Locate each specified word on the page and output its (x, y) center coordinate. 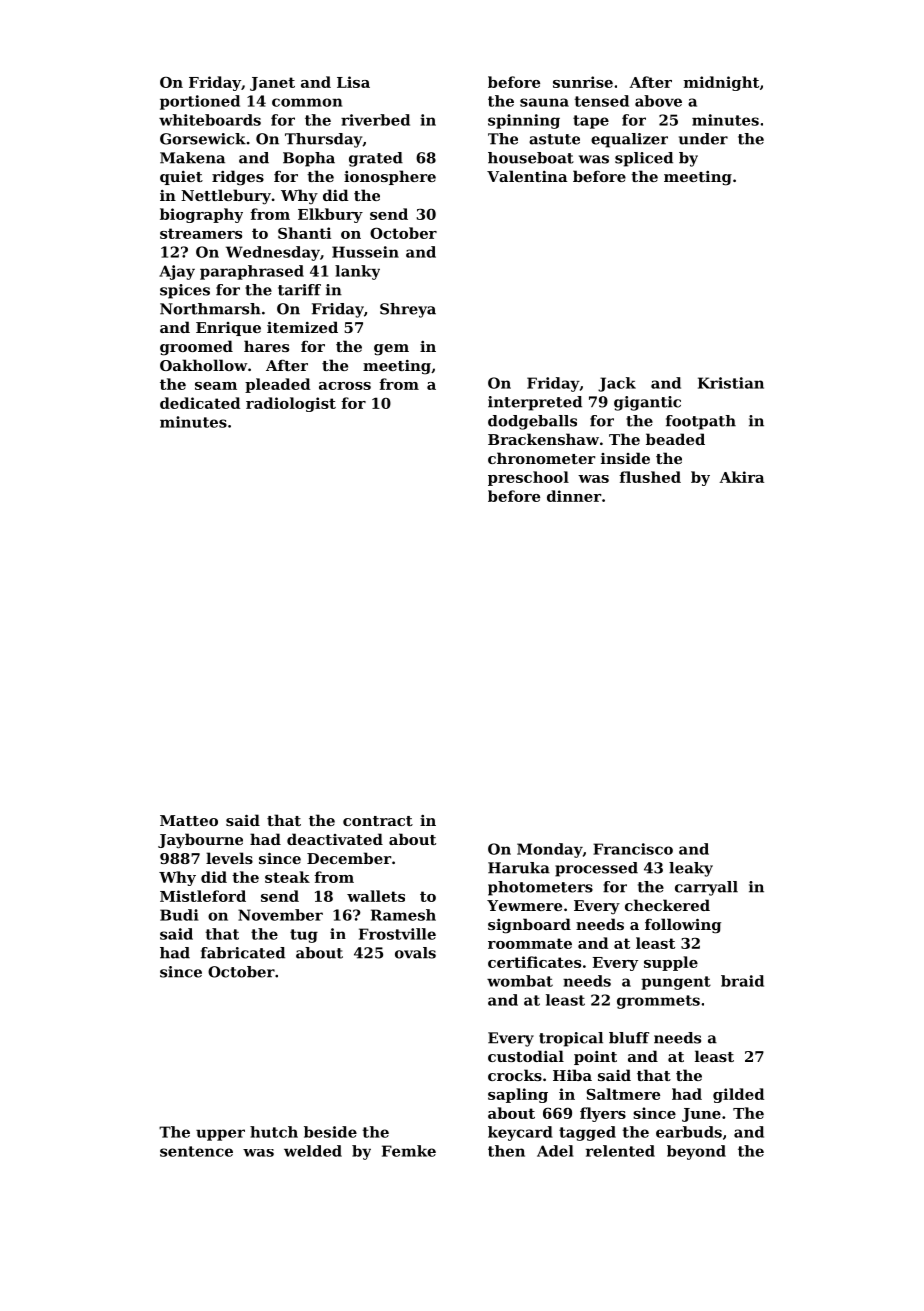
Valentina (527, 176)
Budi (179, 915)
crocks (515, 1075)
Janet (272, 84)
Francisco (633, 849)
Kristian (731, 383)
